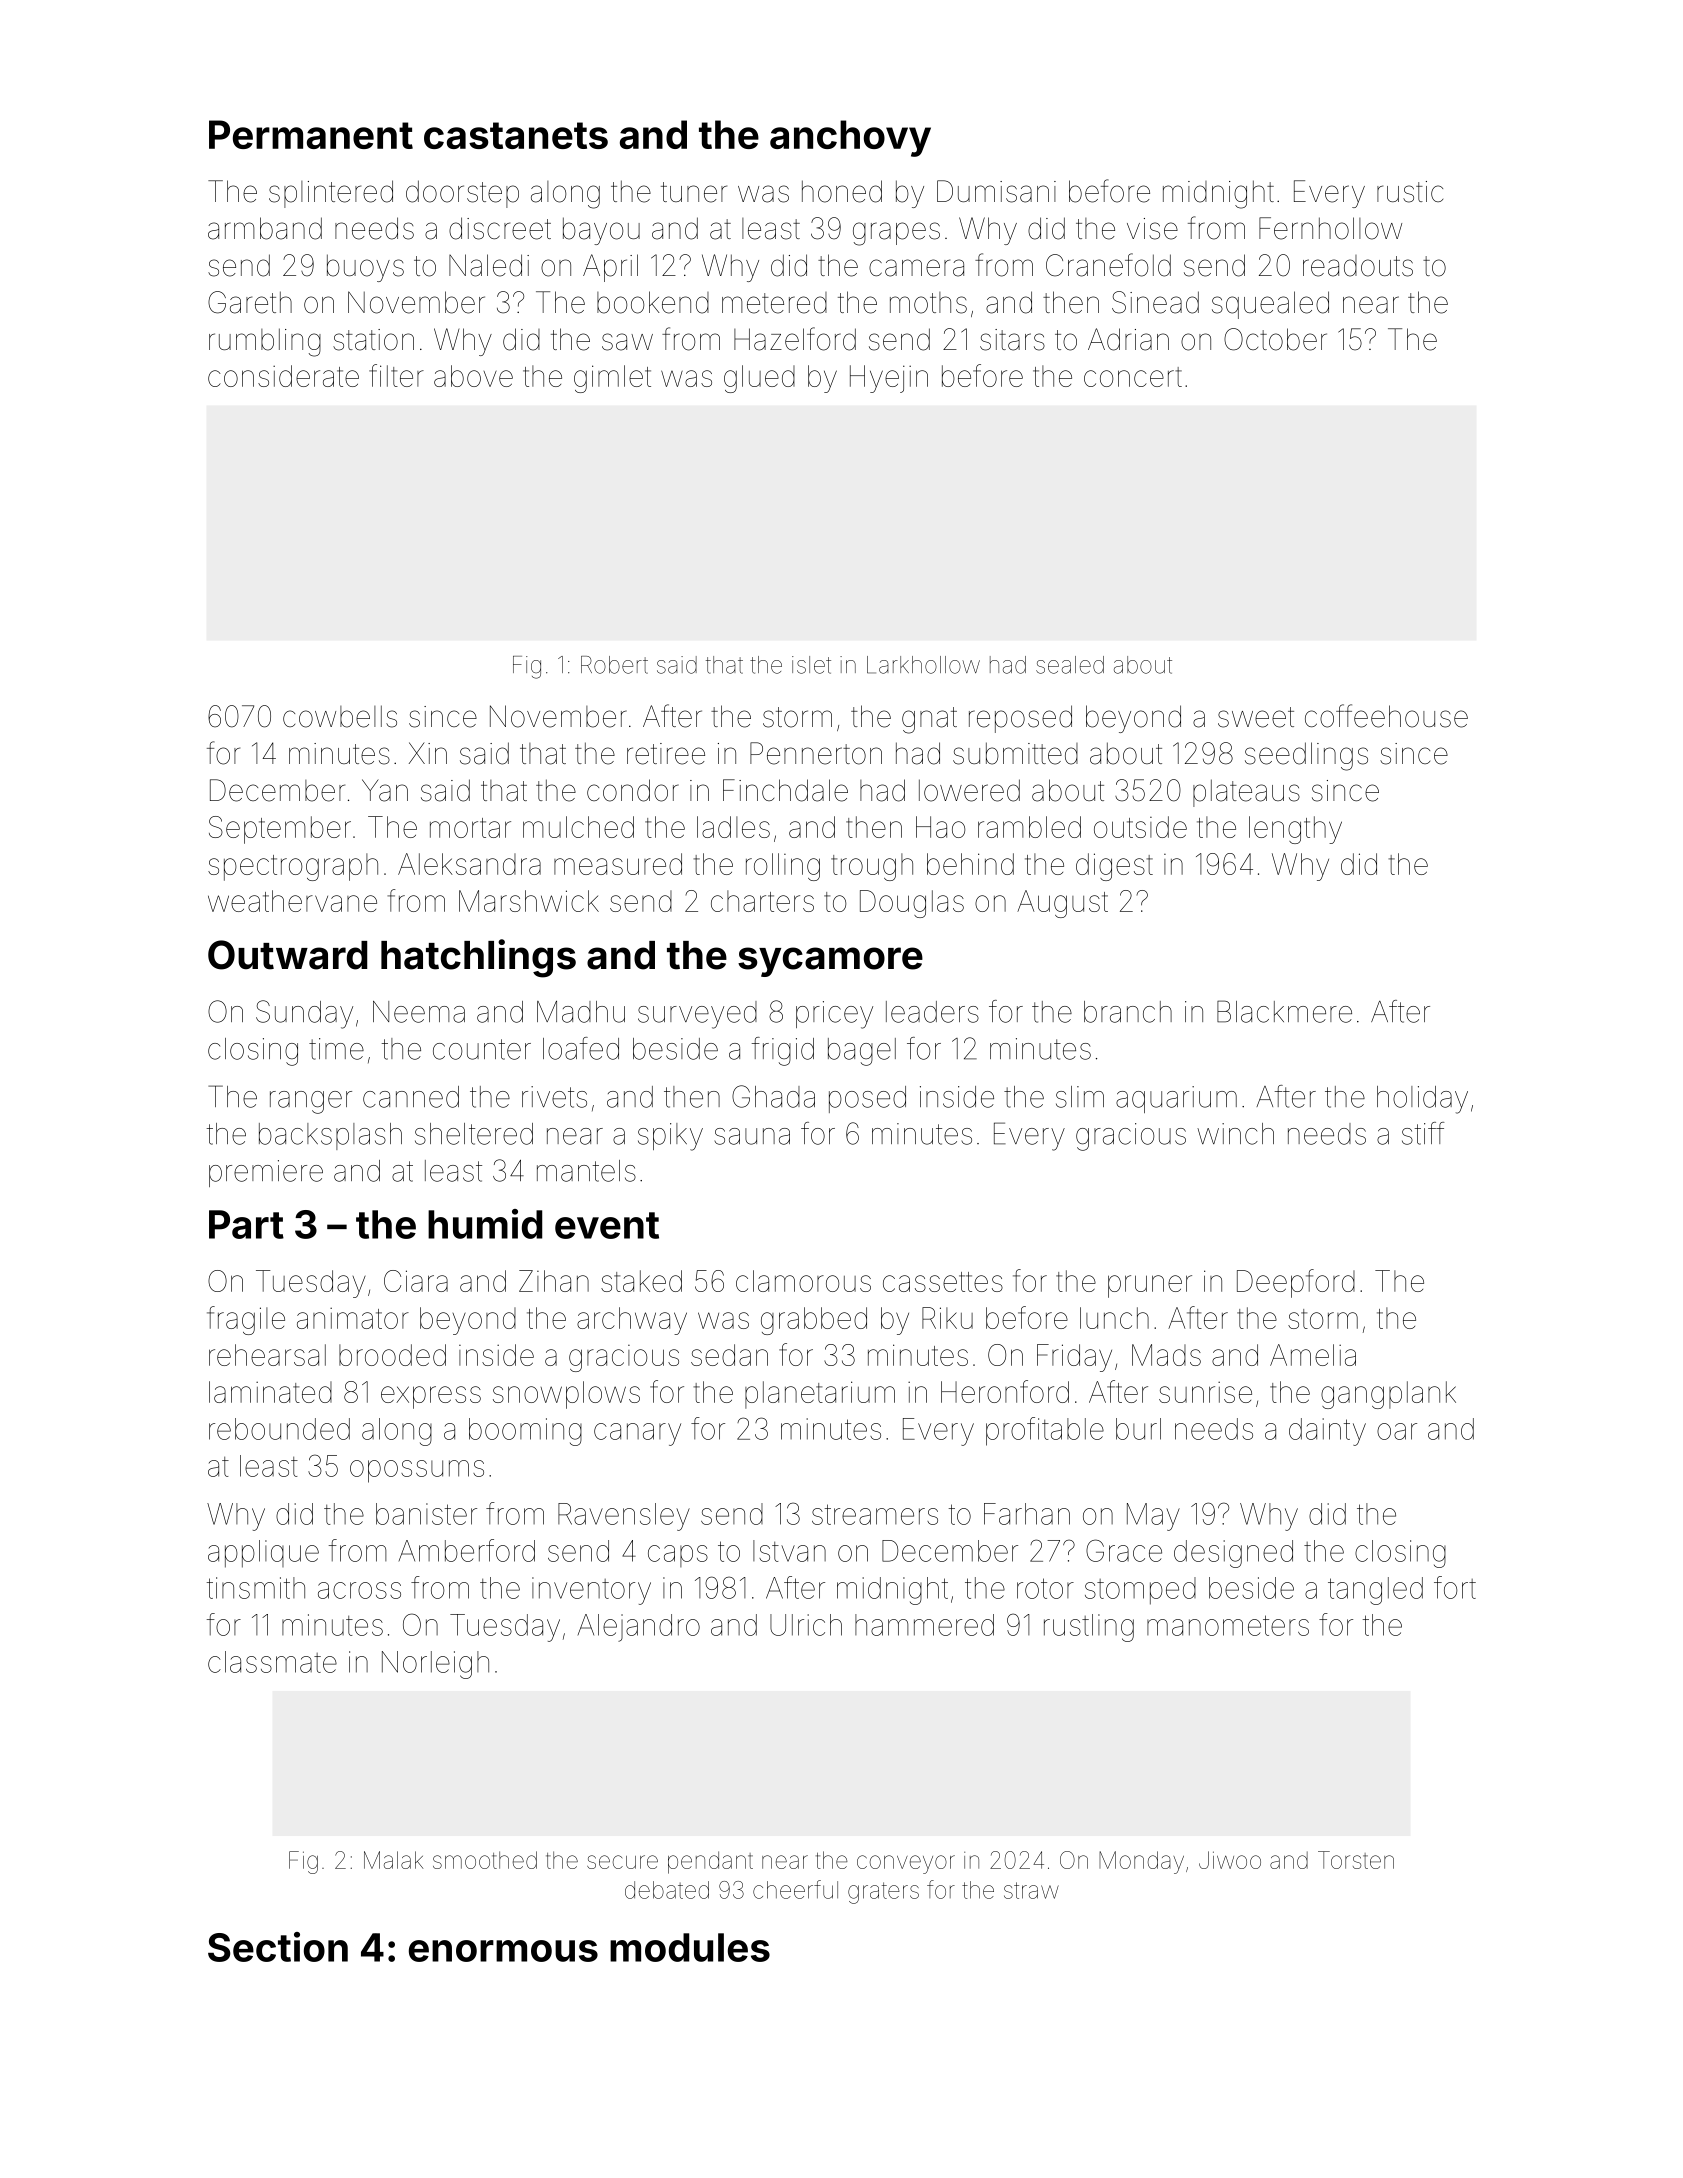  Describe the element at coordinates (340, 716) in the document. I see `cowbells` at that location.
